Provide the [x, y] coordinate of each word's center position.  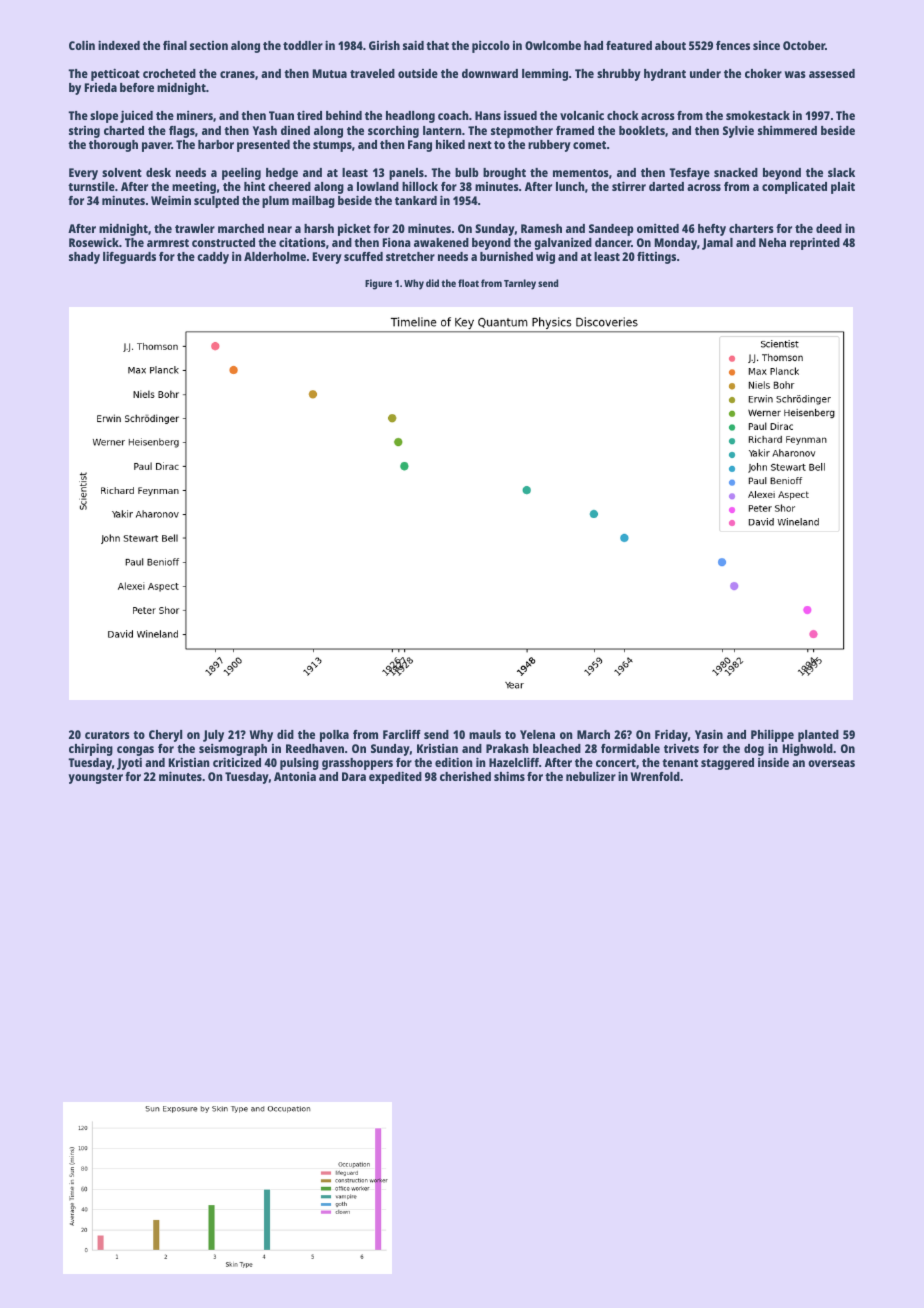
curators [107, 735]
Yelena [537, 734]
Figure [378, 284]
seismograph [233, 750]
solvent [122, 172]
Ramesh [541, 228]
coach [453, 115]
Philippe [772, 735]
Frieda [101, 87]
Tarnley [520, 284]
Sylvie [738, 132]
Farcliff [402, 734]
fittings [656, 258]
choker [763, 73]
